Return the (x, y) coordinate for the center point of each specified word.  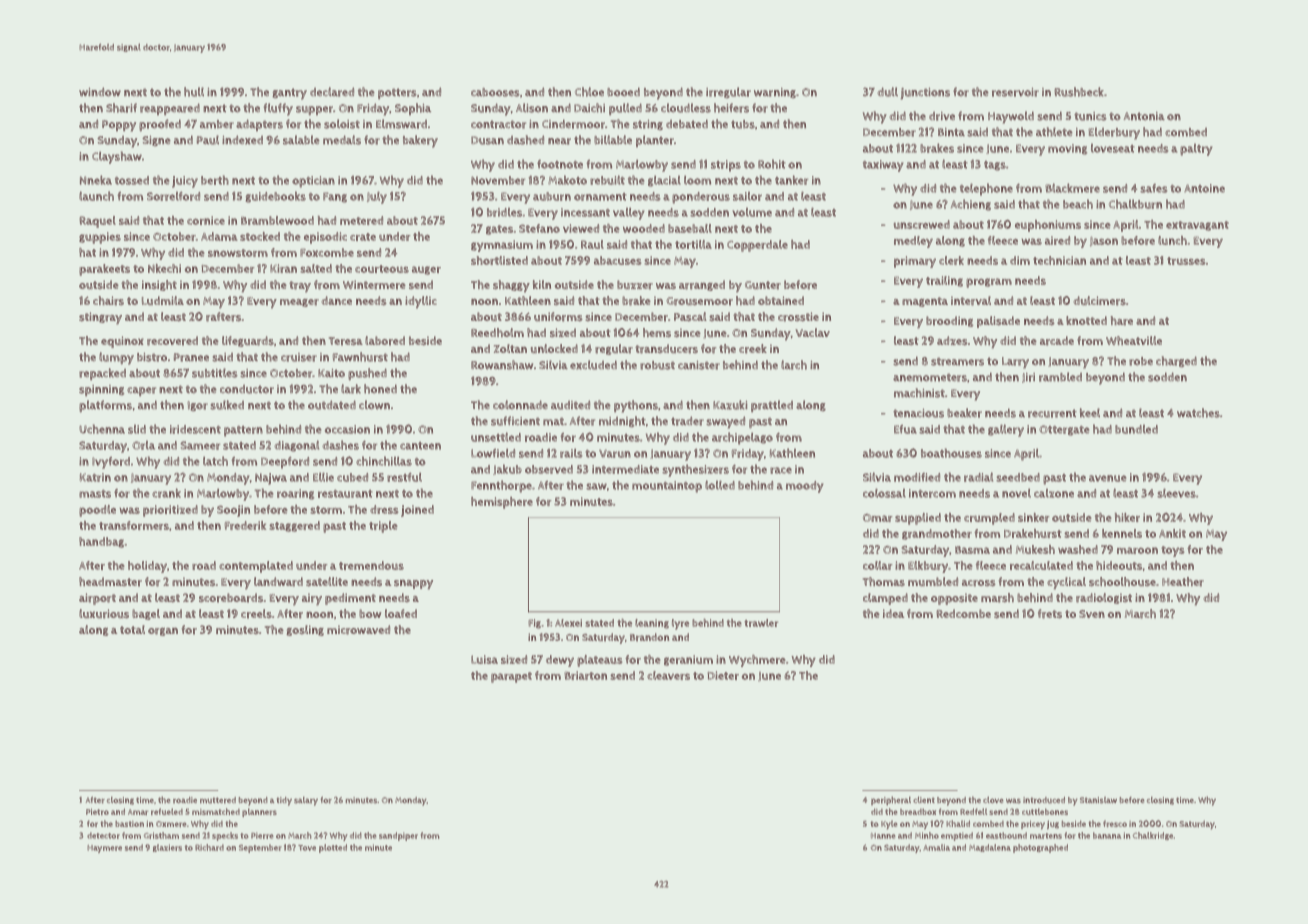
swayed (725, 422)
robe (1141, 361)
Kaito (331, 373)
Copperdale (757, 246)
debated (687, 124)
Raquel (98, 222)
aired (1057, 240)
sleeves (1176, 493)
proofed (160, 125)
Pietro (97, 812)
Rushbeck (1079, 92)
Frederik (245, 525)
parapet (511, 677)
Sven (1092, 614)
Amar (138, 812)
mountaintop (667, 487)
